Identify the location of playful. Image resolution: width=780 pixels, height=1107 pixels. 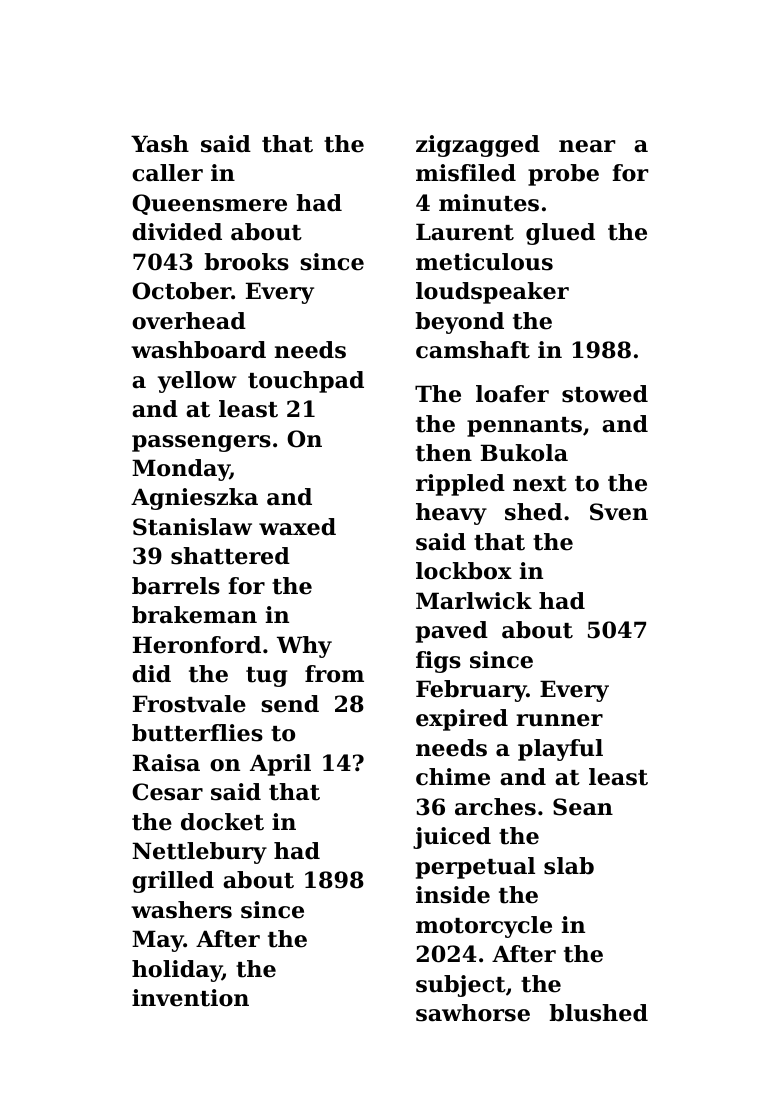
(560, 750).
